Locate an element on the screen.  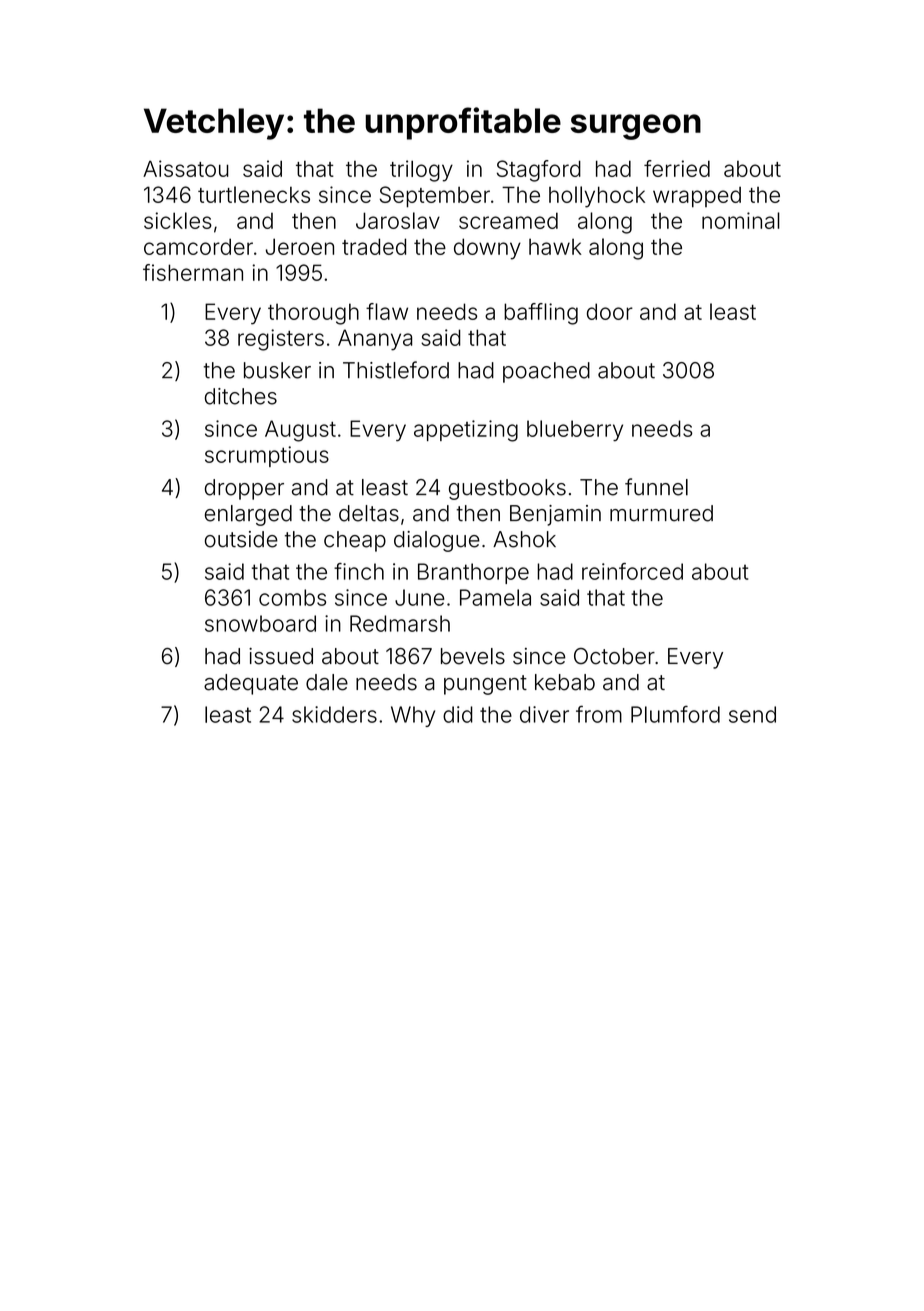
ferried is located at coordinates (677, 168).
